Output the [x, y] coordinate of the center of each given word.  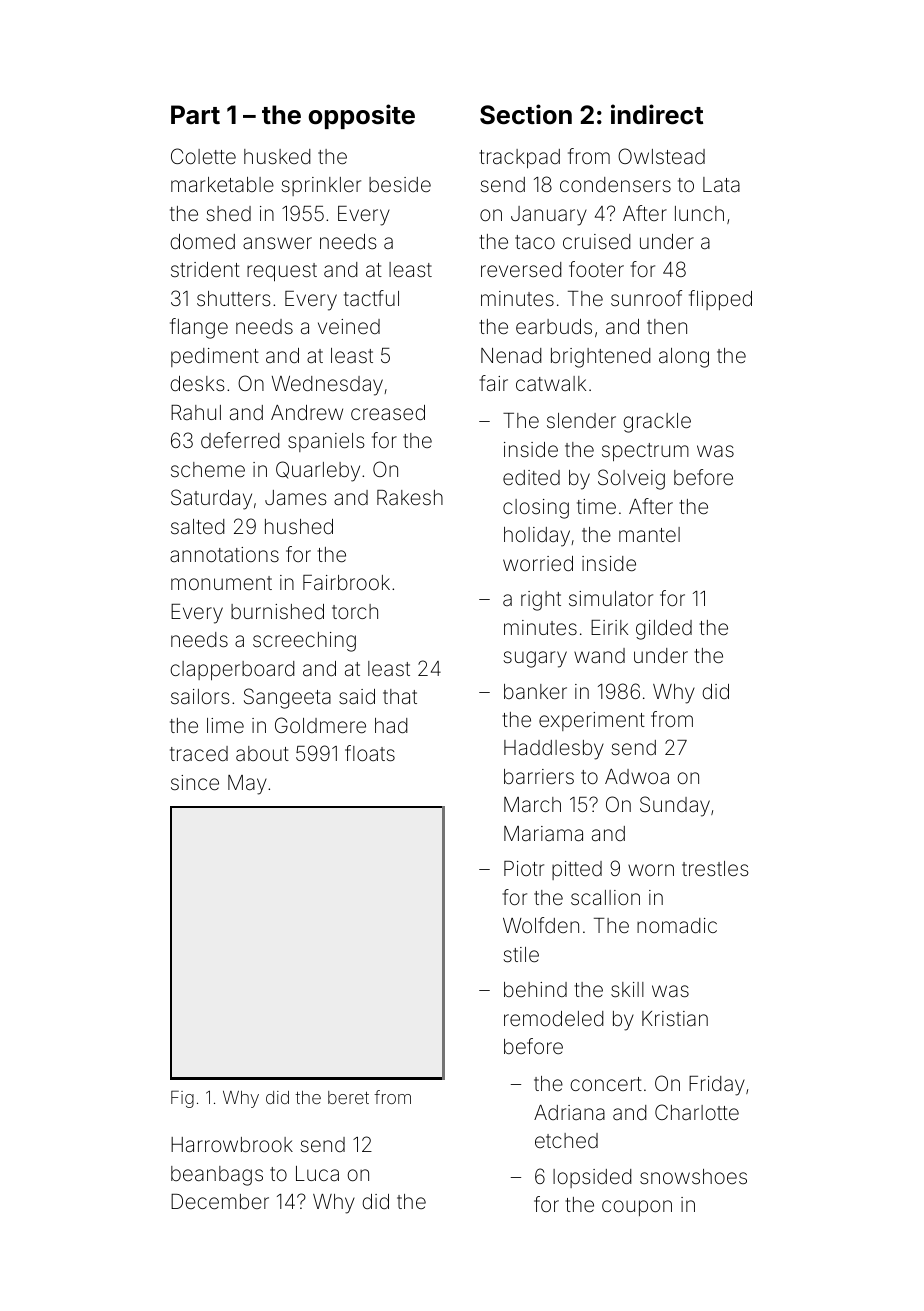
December [220, 1201]
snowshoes [693, 1176]
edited [531, 477]
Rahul [196, 412]
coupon [637, 1208]
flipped [720, 300]
